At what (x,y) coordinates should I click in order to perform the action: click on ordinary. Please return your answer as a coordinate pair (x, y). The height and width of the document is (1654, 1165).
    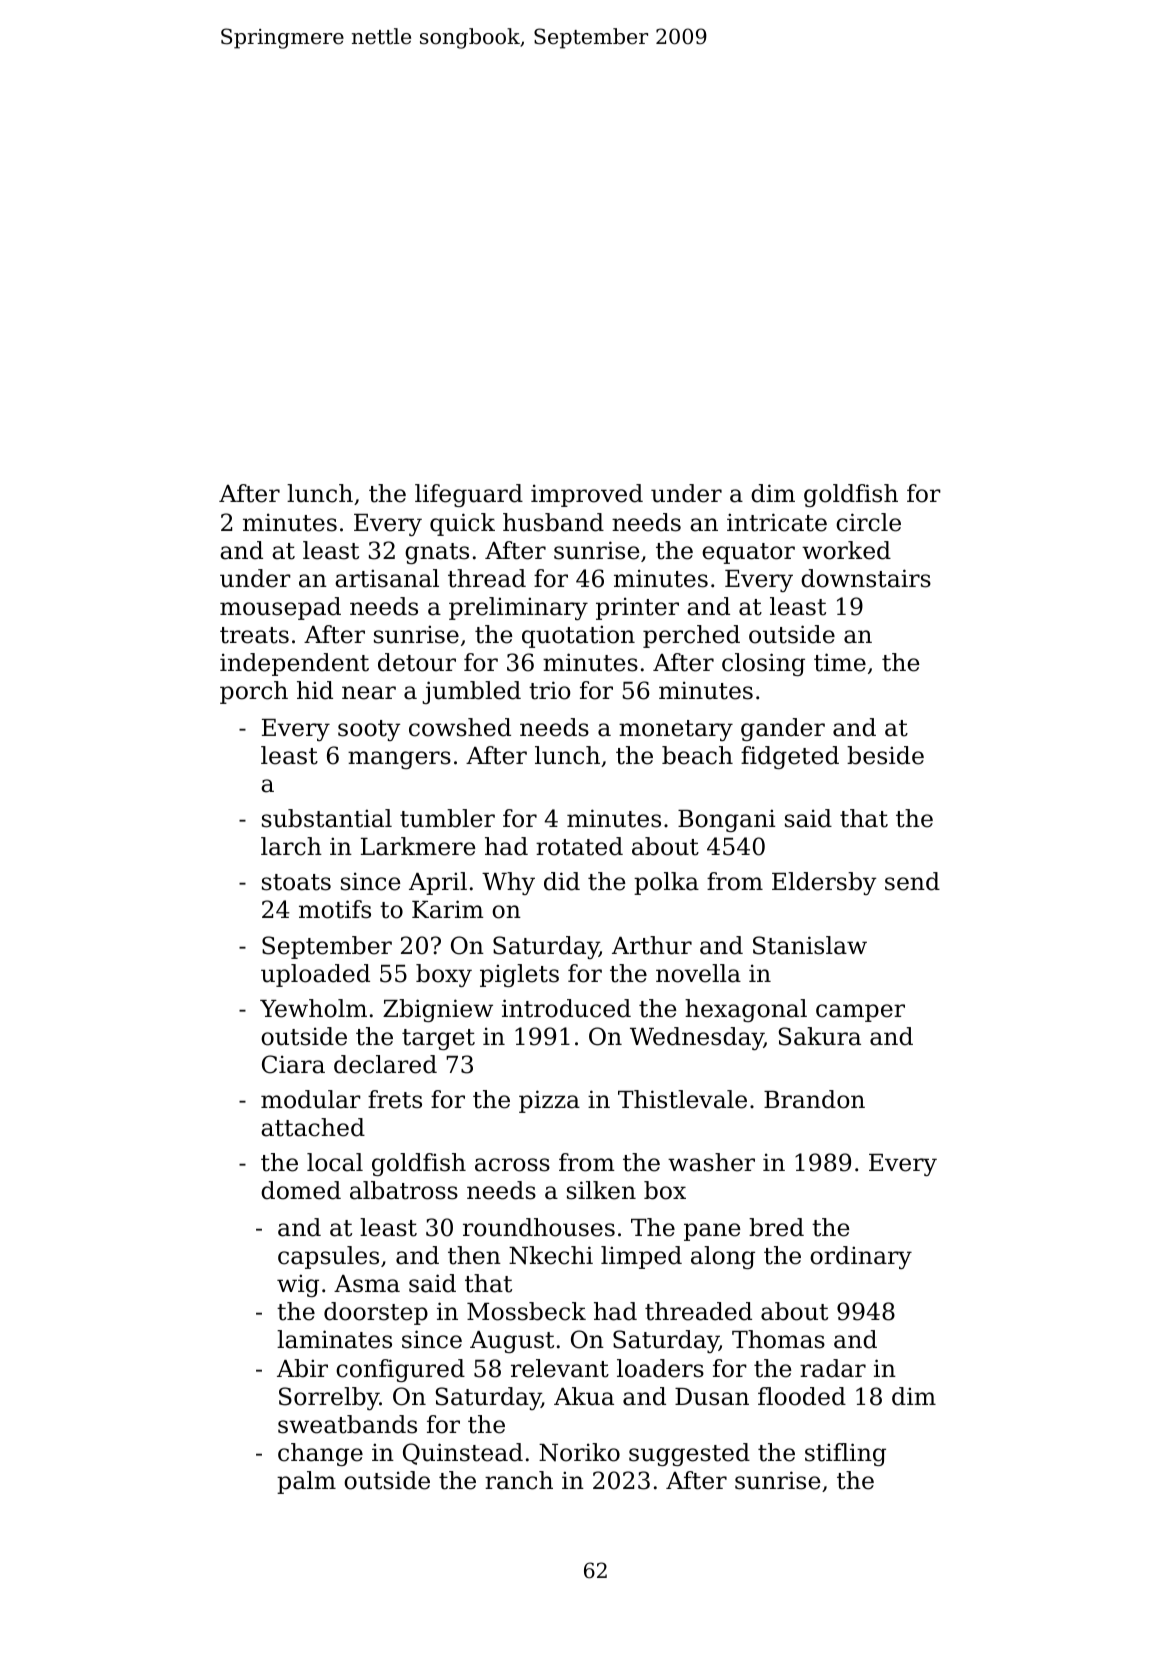
    Looking at the image, I should click on (861, 1257).
